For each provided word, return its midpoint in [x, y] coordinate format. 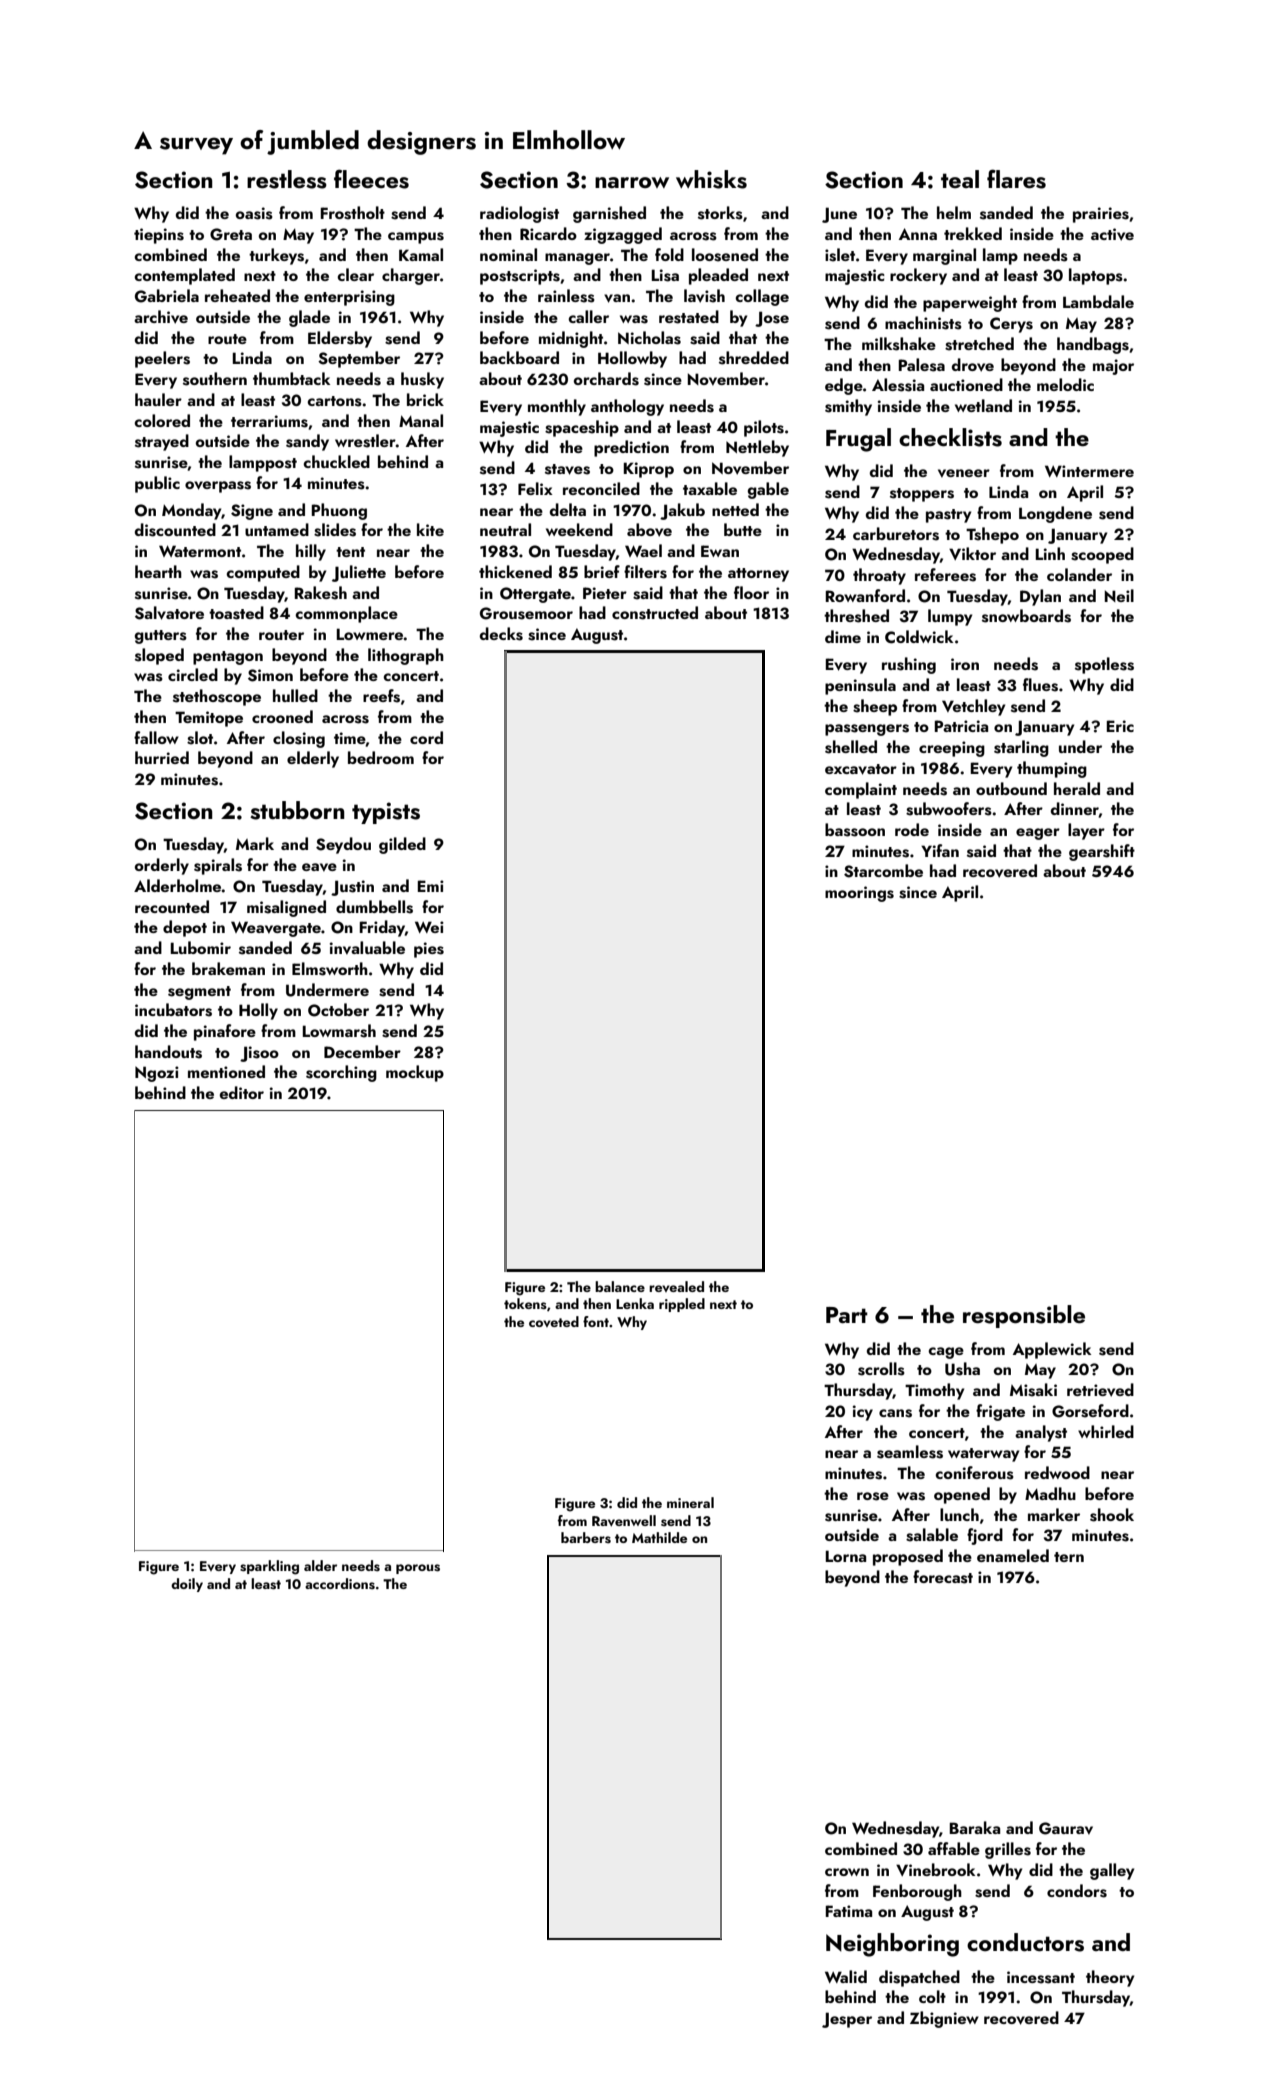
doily [187, 1585]
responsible [1024, 1316]
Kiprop [649, 470]
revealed [676, 1286]
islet [840, 255]
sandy [307, 442]
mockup [415, 1073]
